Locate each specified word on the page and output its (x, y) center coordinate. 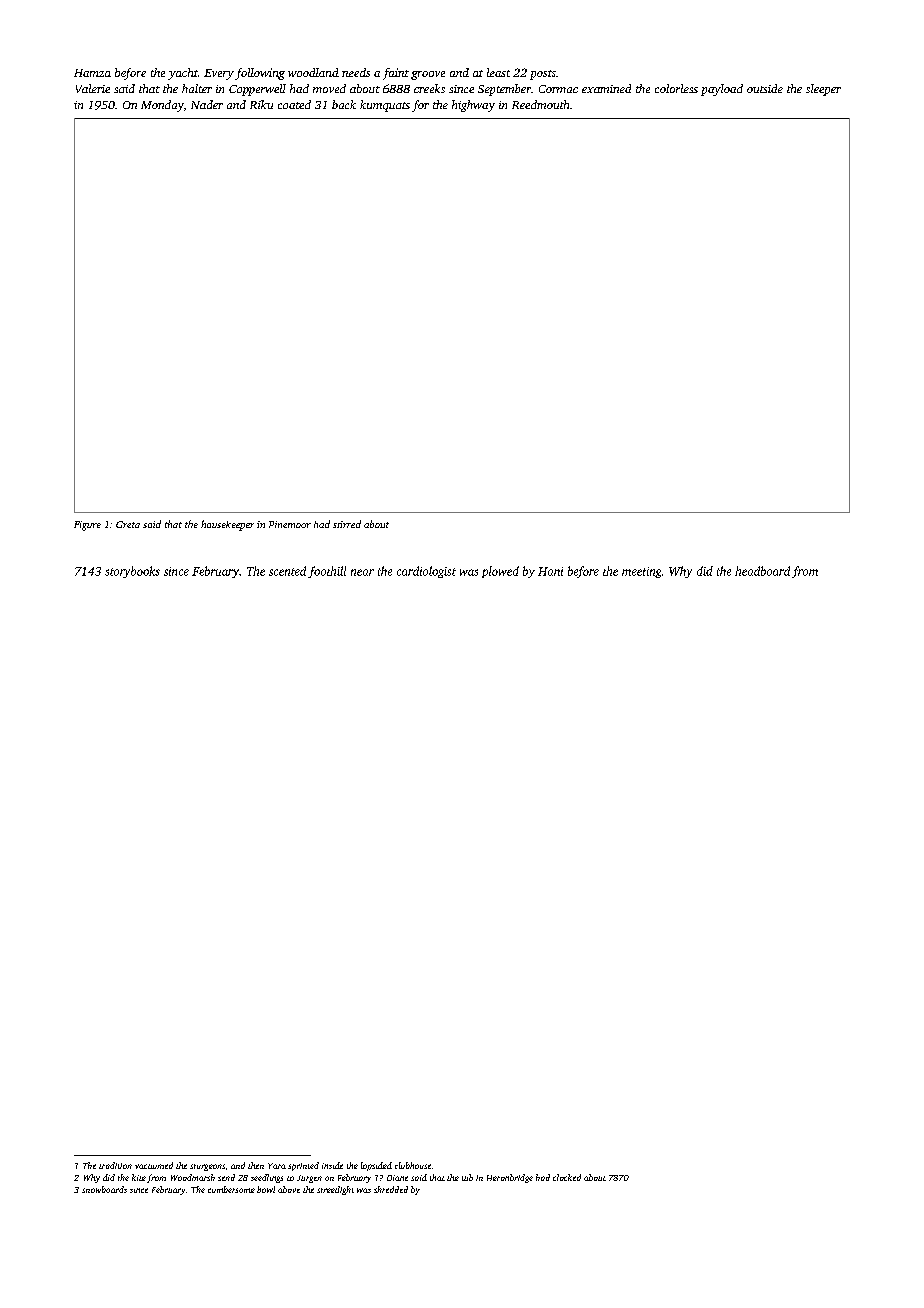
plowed (500, 572)
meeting (641, 572)
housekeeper (227, 525)
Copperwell (257, 90)
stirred (347, 524)
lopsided (376, 1166)
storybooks (132, 572)
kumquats (385, 106)
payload (722, 90)
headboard (762, 571)
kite (139, 1177)
